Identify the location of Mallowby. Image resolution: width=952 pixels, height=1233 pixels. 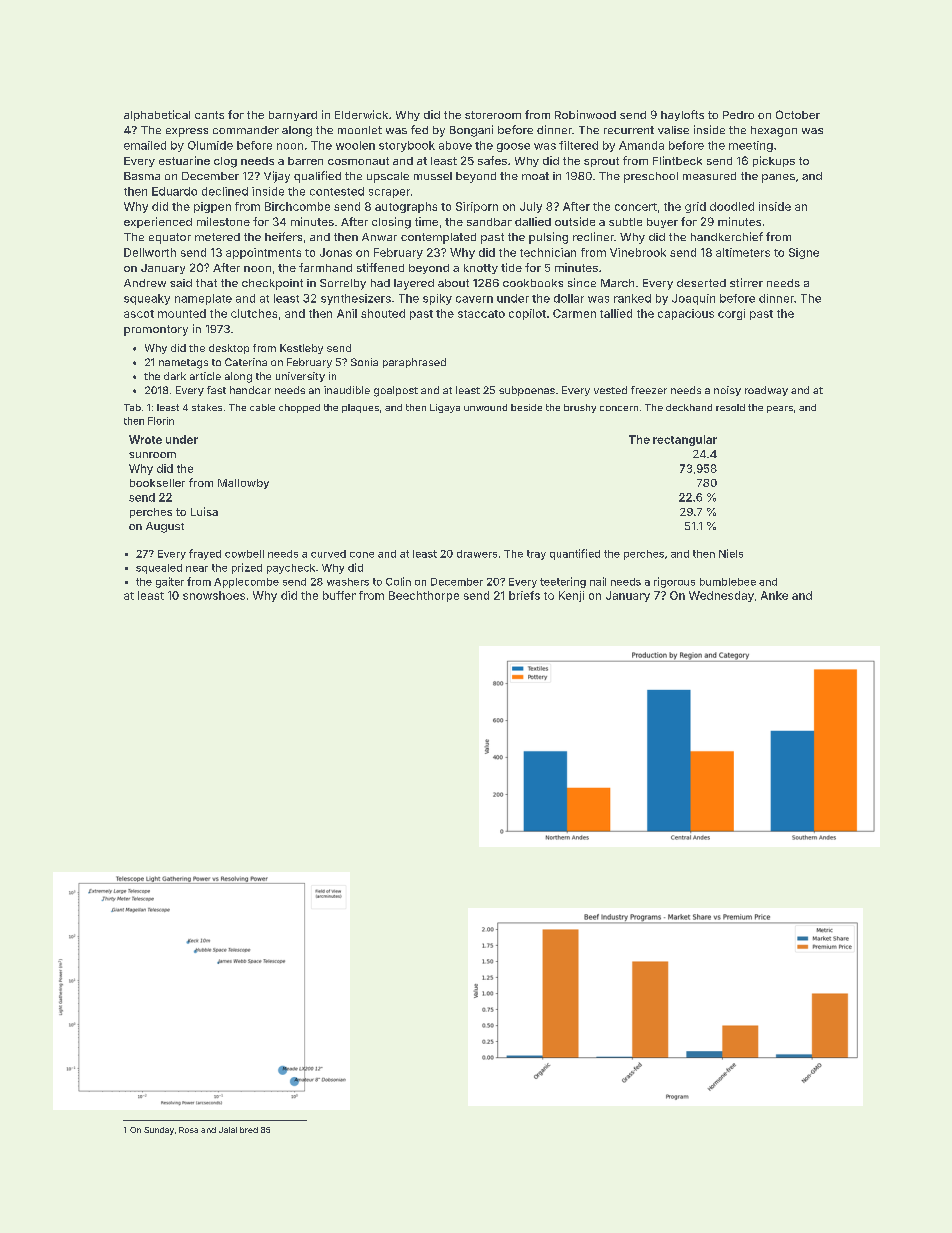
(243, 484).
